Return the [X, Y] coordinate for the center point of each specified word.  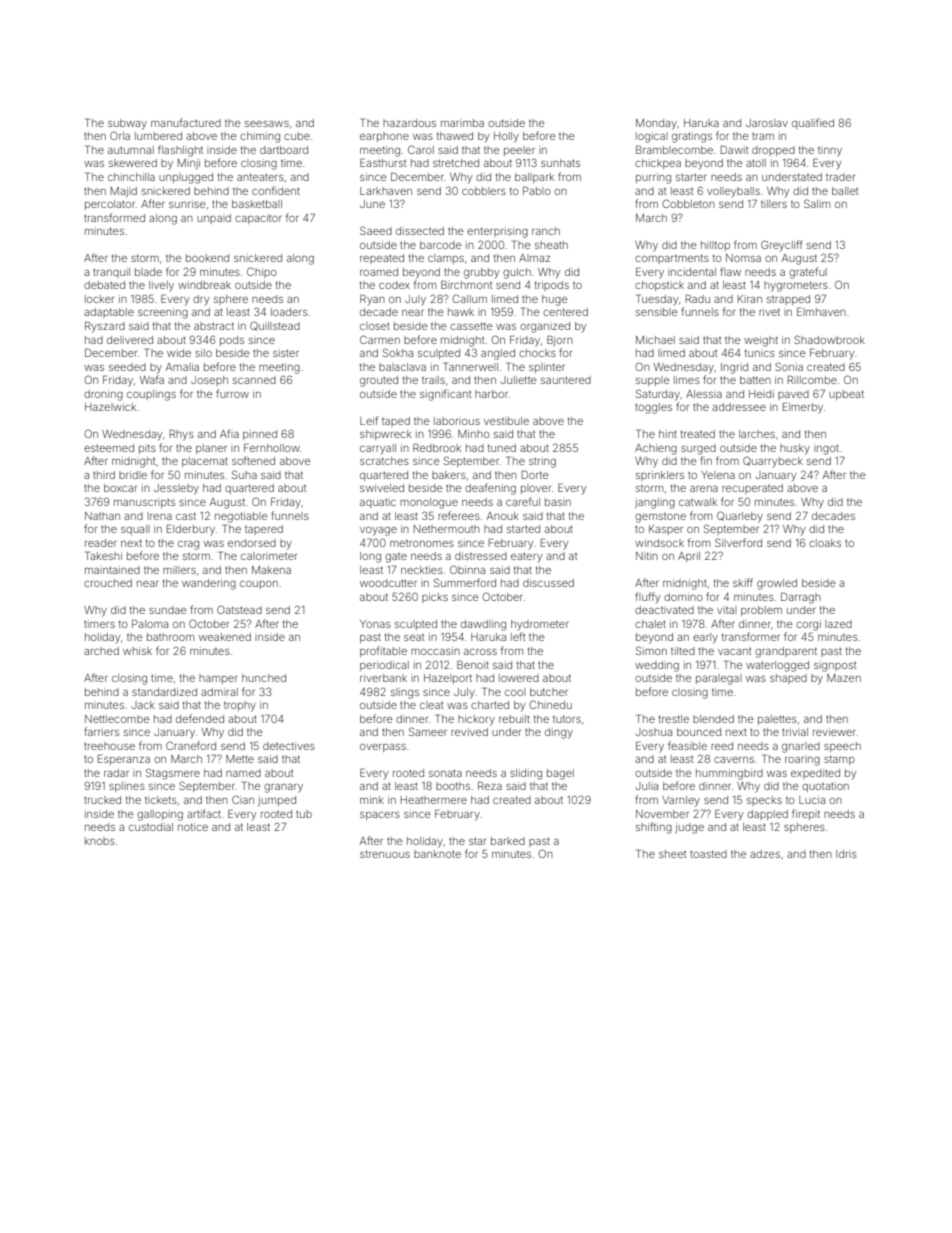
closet [375, 326]
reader [101, 543]
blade [148, 272]
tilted [683, 651]
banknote [437, 854]
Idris [846, 854]
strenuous [385, 854]
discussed [548, 583]
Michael [655, 340]
